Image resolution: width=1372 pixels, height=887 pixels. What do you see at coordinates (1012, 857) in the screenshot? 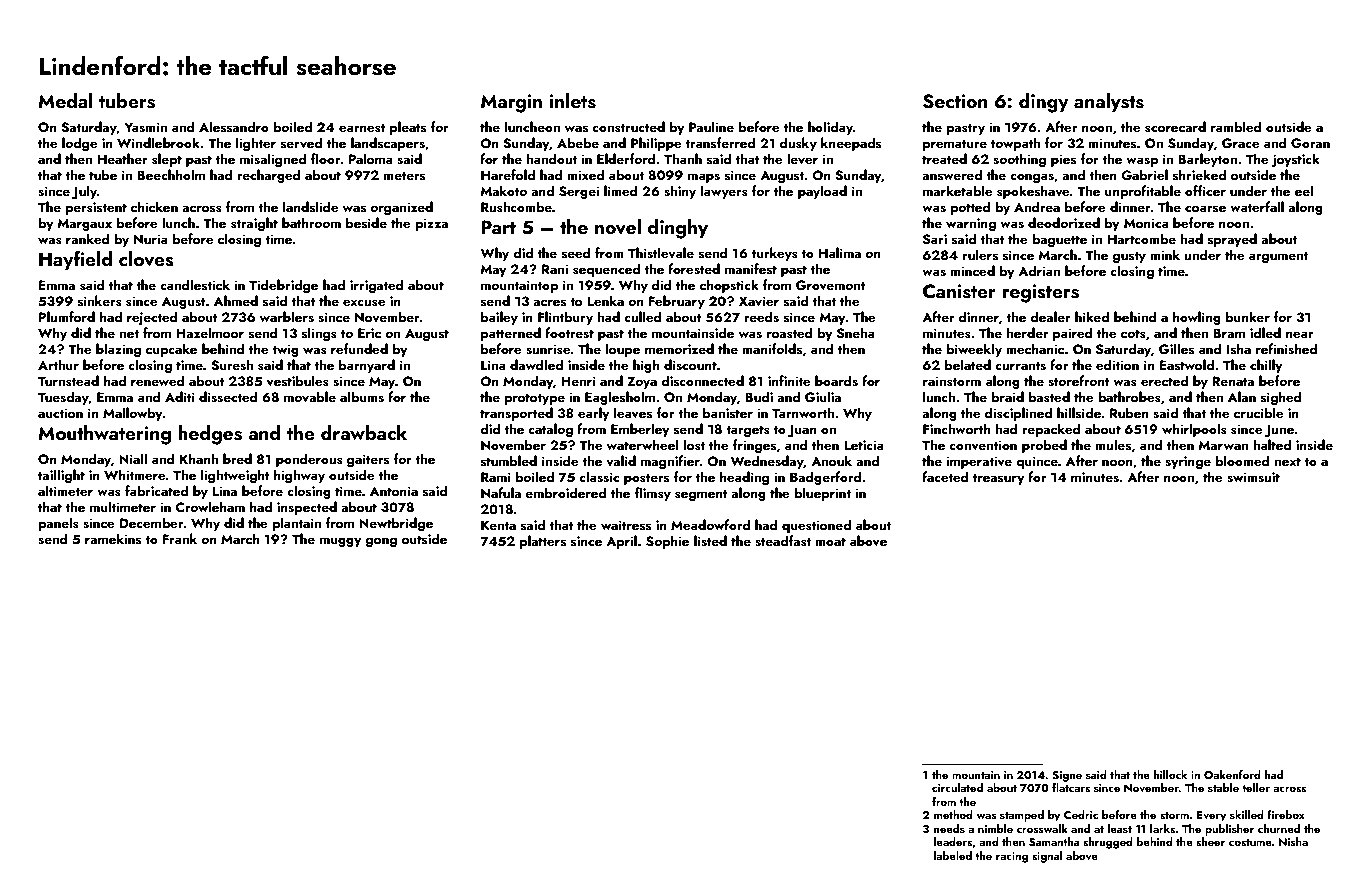
I see `racing` at bounding box center [1012, 857].
